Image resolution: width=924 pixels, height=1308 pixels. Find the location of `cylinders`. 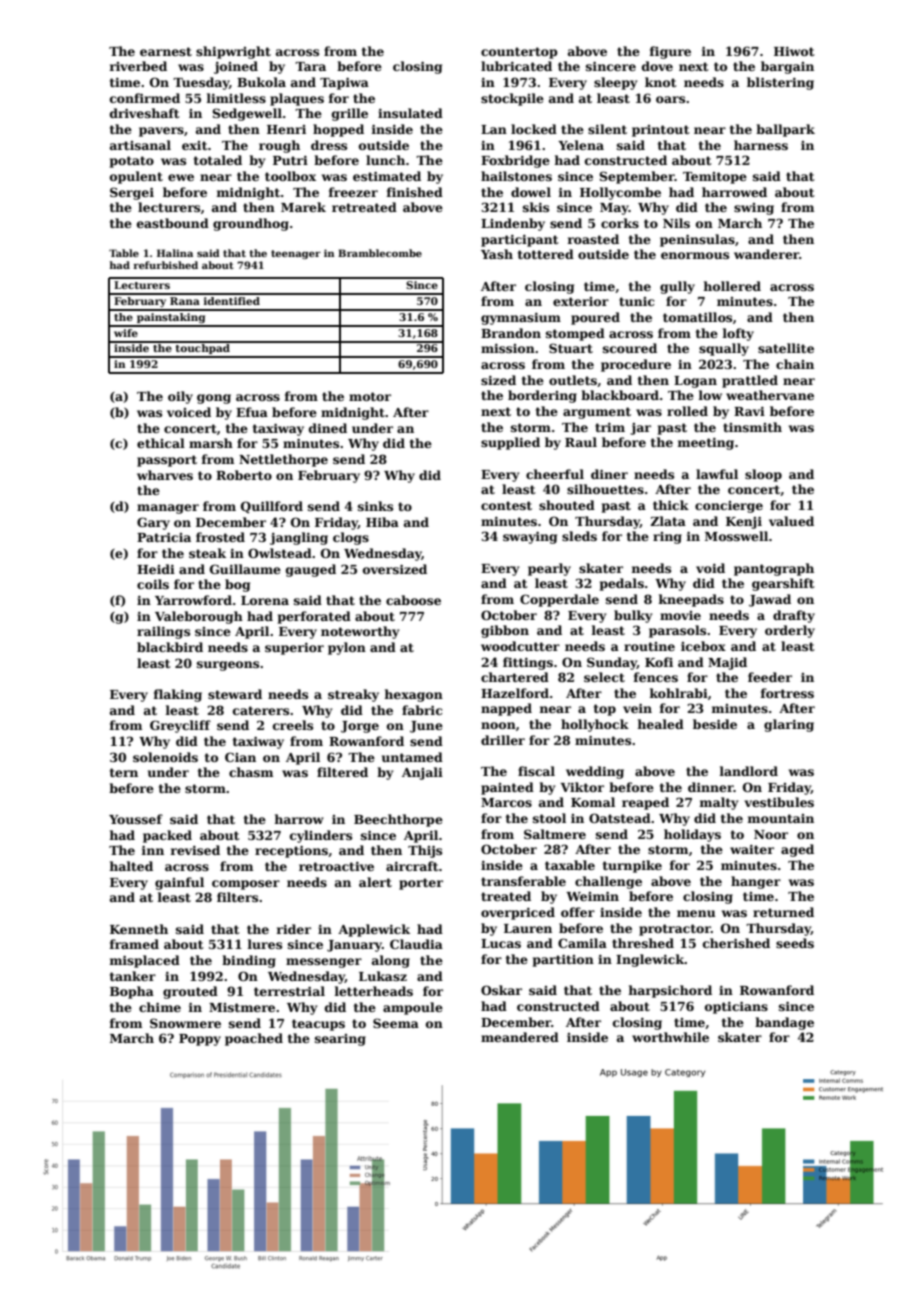

cylinders is located at coordinates (321, 836).
